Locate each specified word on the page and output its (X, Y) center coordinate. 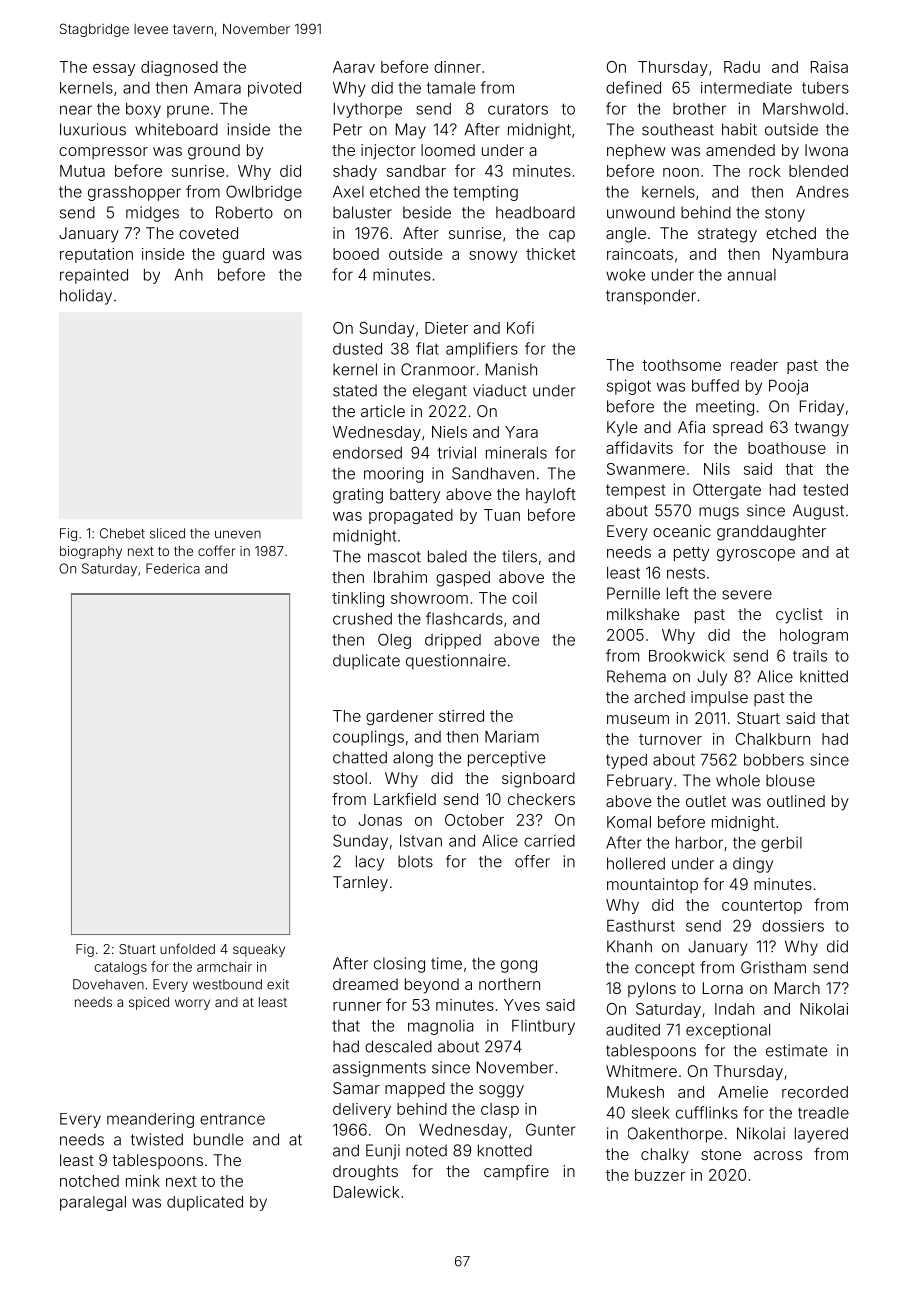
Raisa (829, 67)
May (411, 131)
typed (626, 761)
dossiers (793, 926)
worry (192, 1004)
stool (350, 778)
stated (355, 390)
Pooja (788, 387)
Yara (521, 432)
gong (519, 966)
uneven (238, 534)
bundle (218, 1139)
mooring (393, 475)
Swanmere (646, 469)
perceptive (506, 759)
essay (114, 70)
